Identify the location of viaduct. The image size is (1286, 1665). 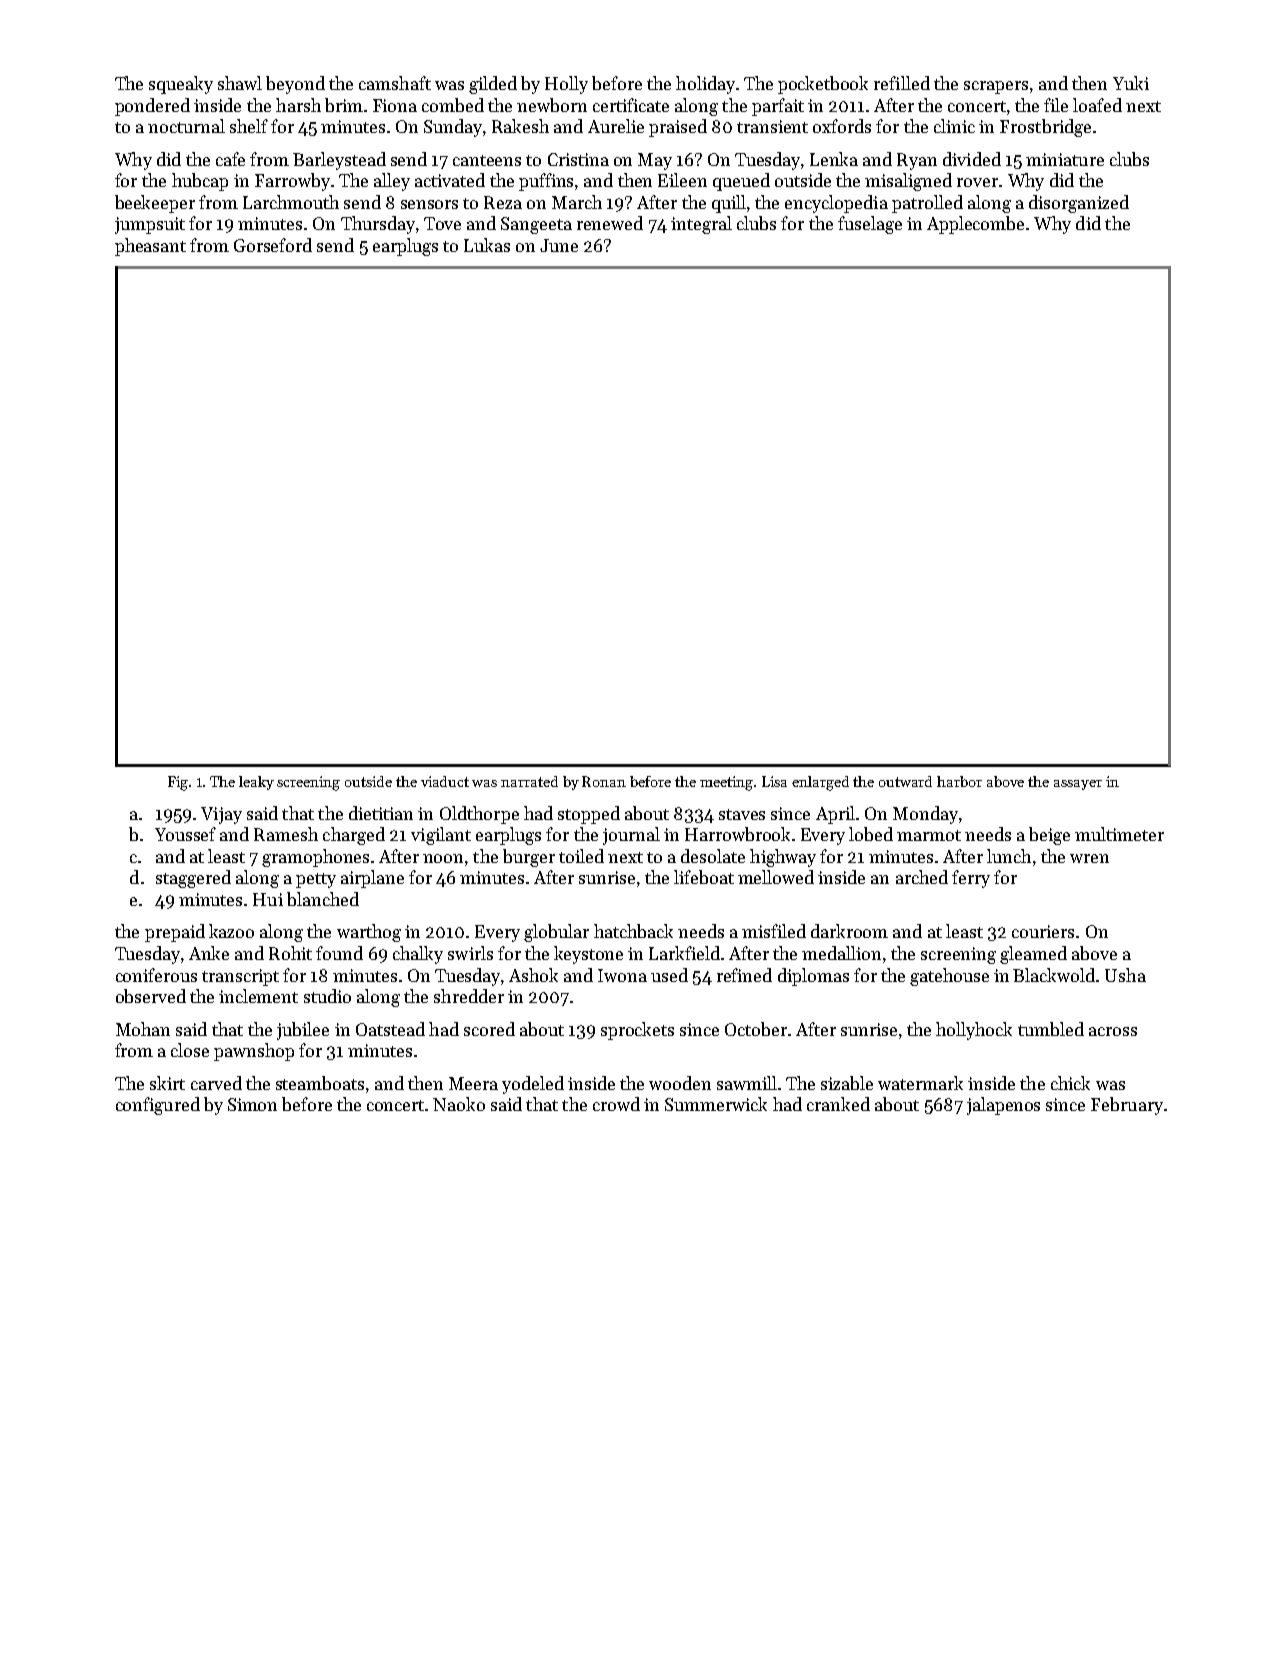
(445, 781).
